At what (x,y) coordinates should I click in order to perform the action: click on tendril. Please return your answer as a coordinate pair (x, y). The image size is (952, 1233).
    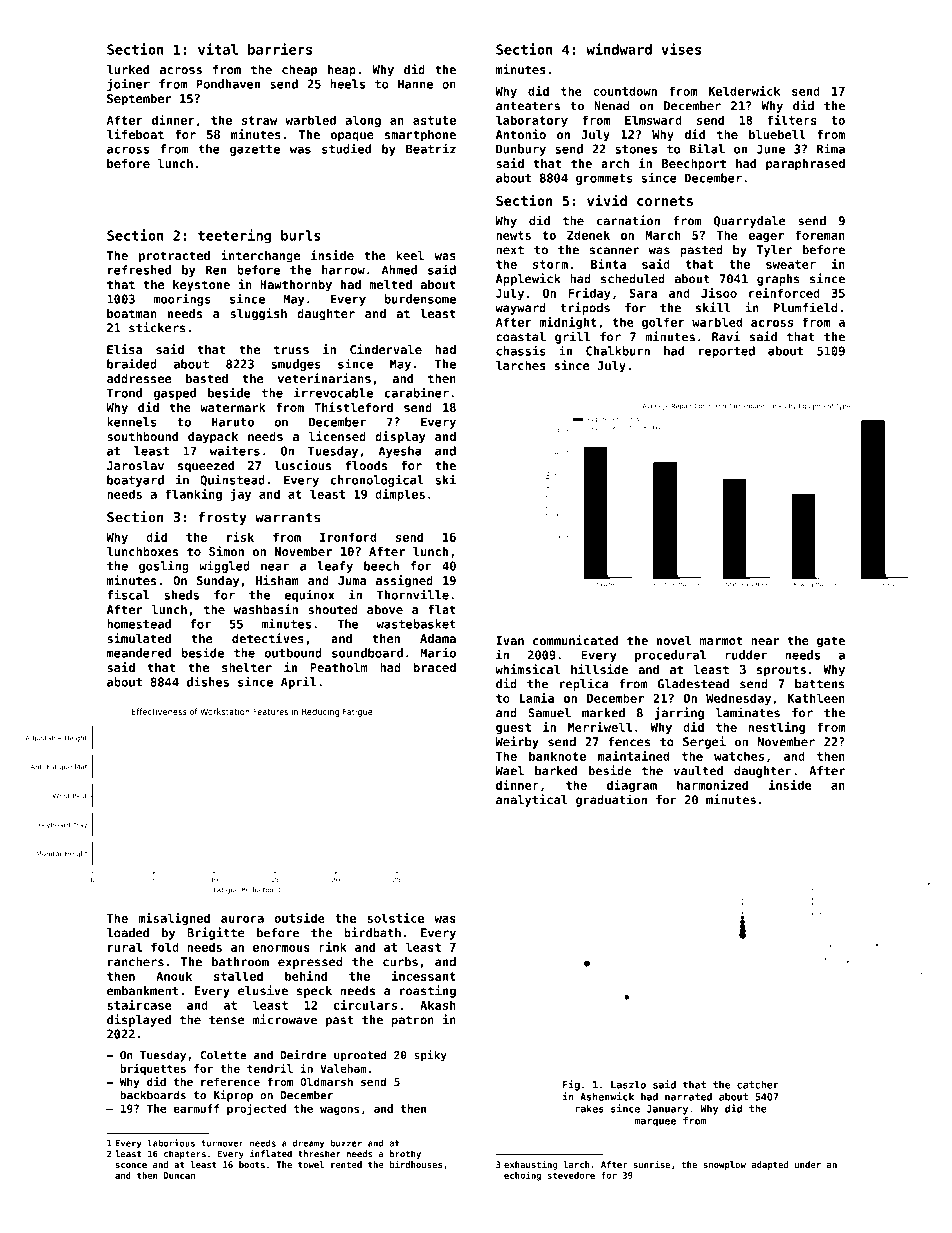
    Looking at the image, I should click on (270, 1068).
